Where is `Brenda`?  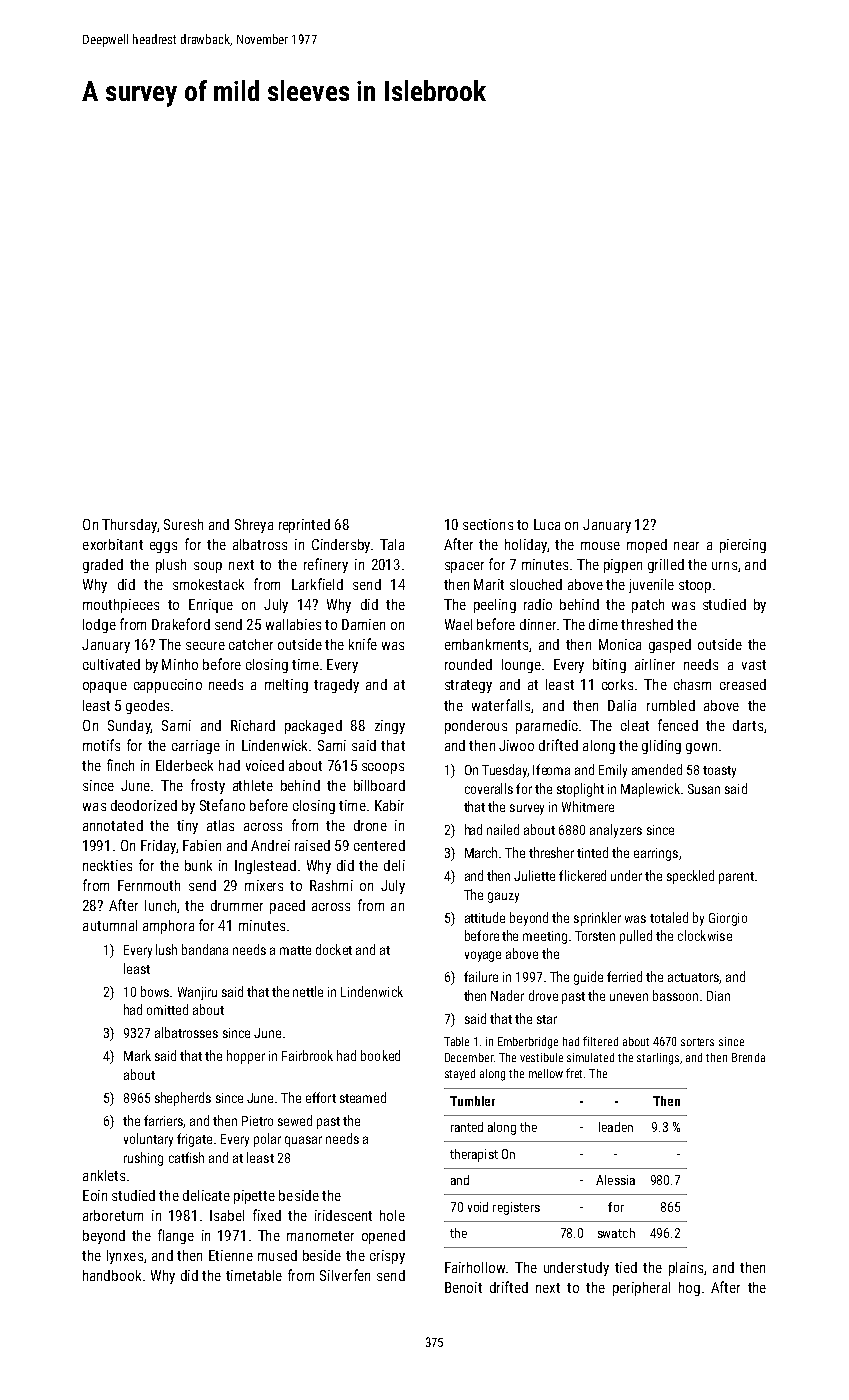 Brenda is located at coordinates (748, 1057).
